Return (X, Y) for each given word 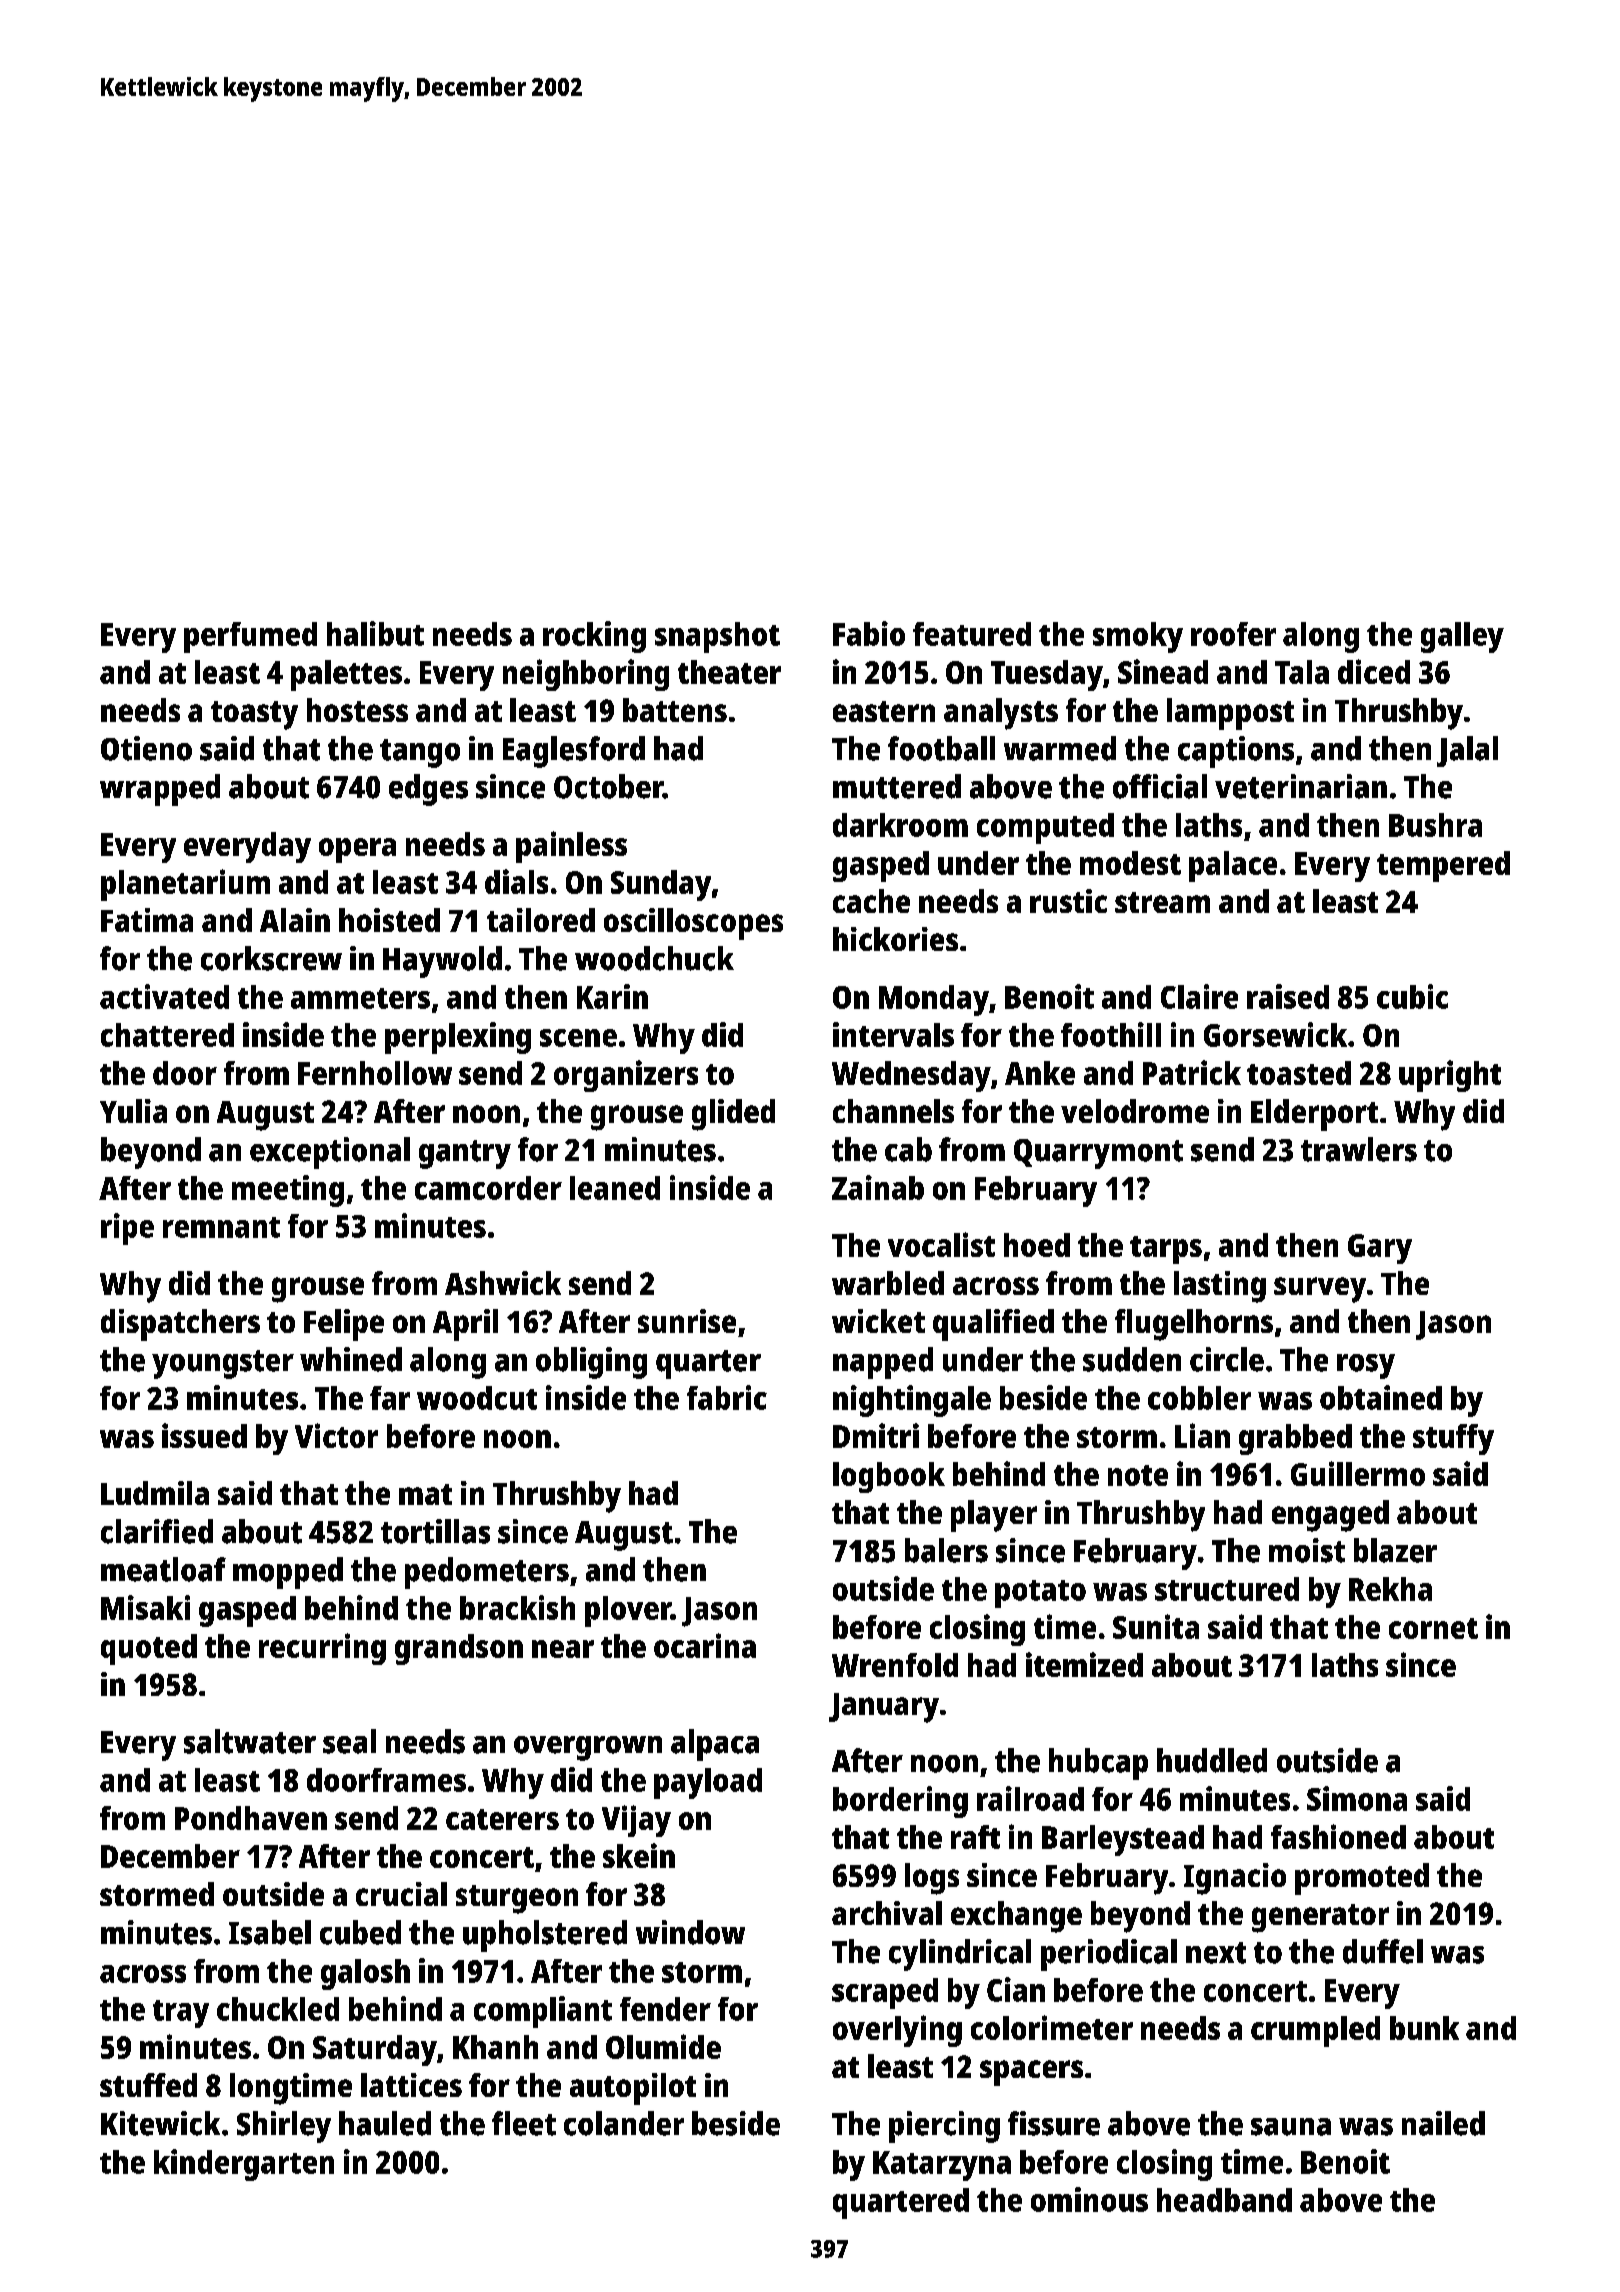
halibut (375, 633)
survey (1320, 1290)
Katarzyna (942, 2166)
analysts (1001, 714)
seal (349, 1741)
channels (893, 1111)
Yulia (133, 1111)
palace (1233, 866)
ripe (127, 1229)
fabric (727, 1397)
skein (639, 1855)
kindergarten (244, 2165)
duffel (1383, 1951)
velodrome (1135, 1111)
